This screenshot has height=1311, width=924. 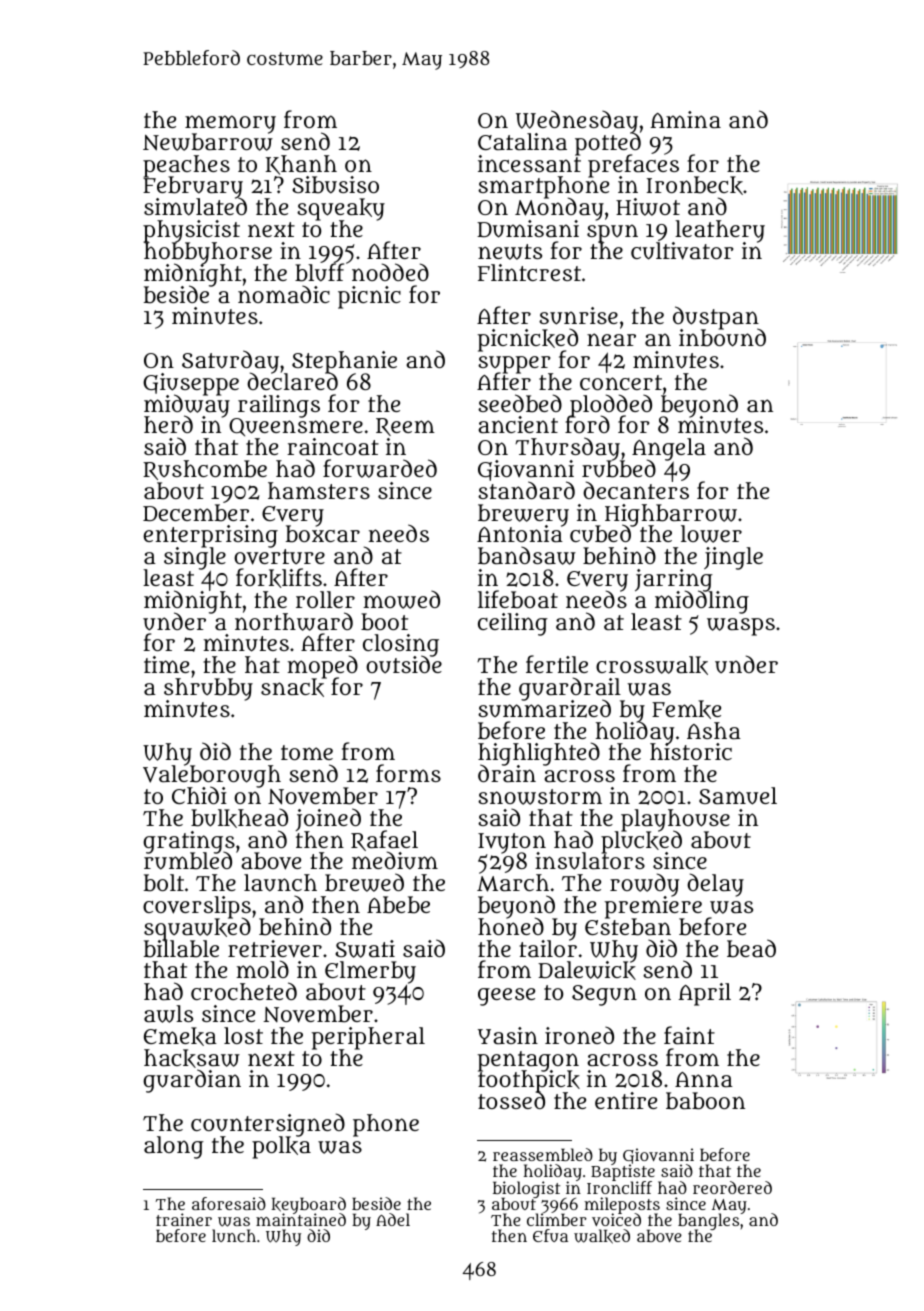 What do you see at coordinates (550, 1235) in the screenshot?
I see `Efua` at bounding box center [550, 1235].
